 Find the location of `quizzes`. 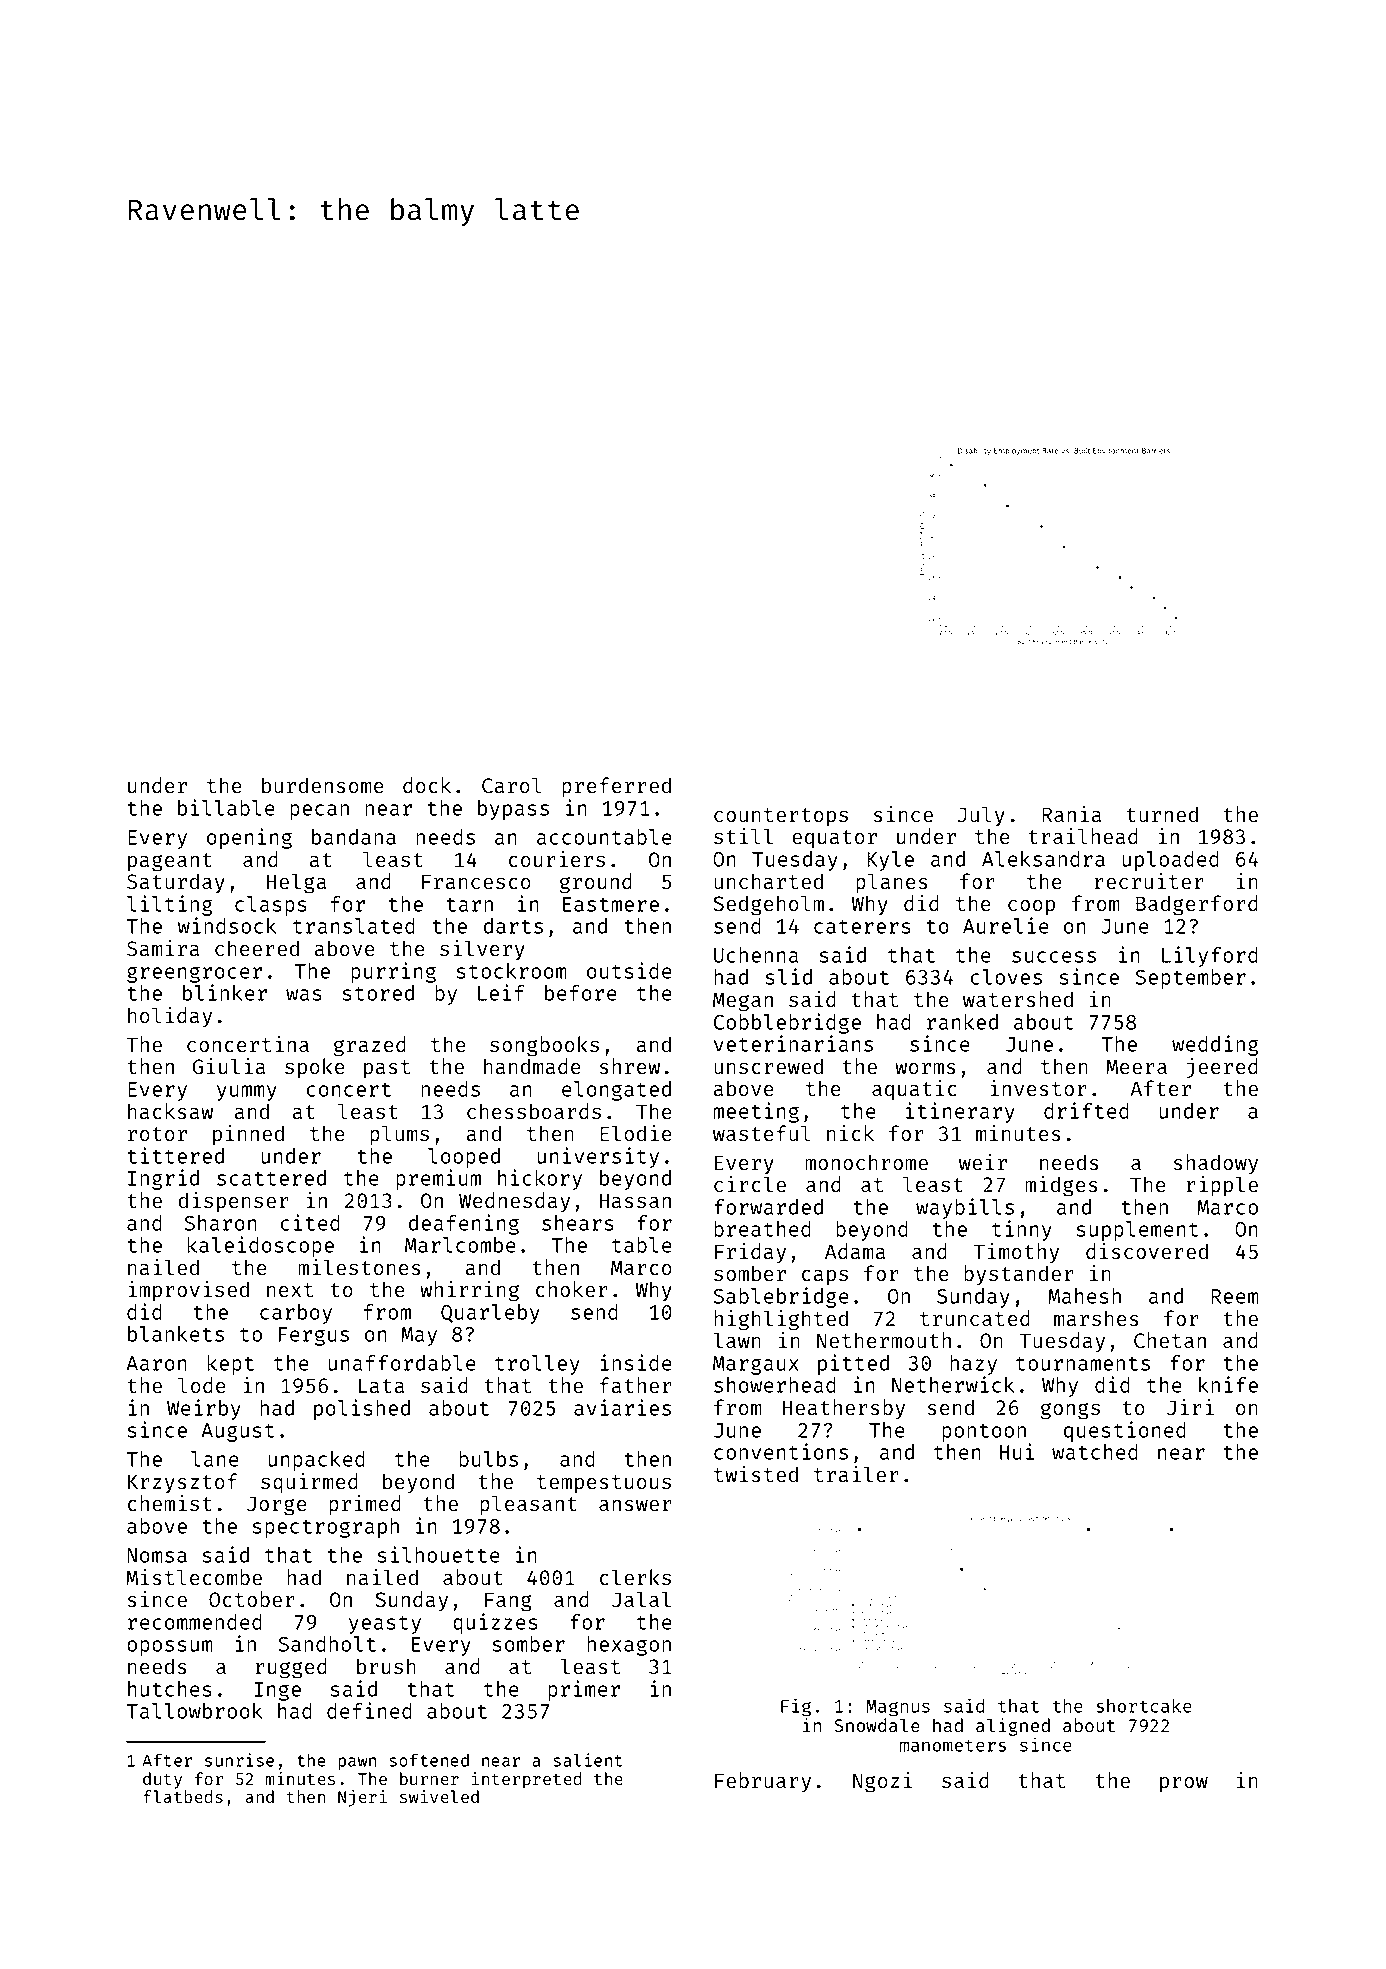

quizzes is located at coordinates (495, 1623).
